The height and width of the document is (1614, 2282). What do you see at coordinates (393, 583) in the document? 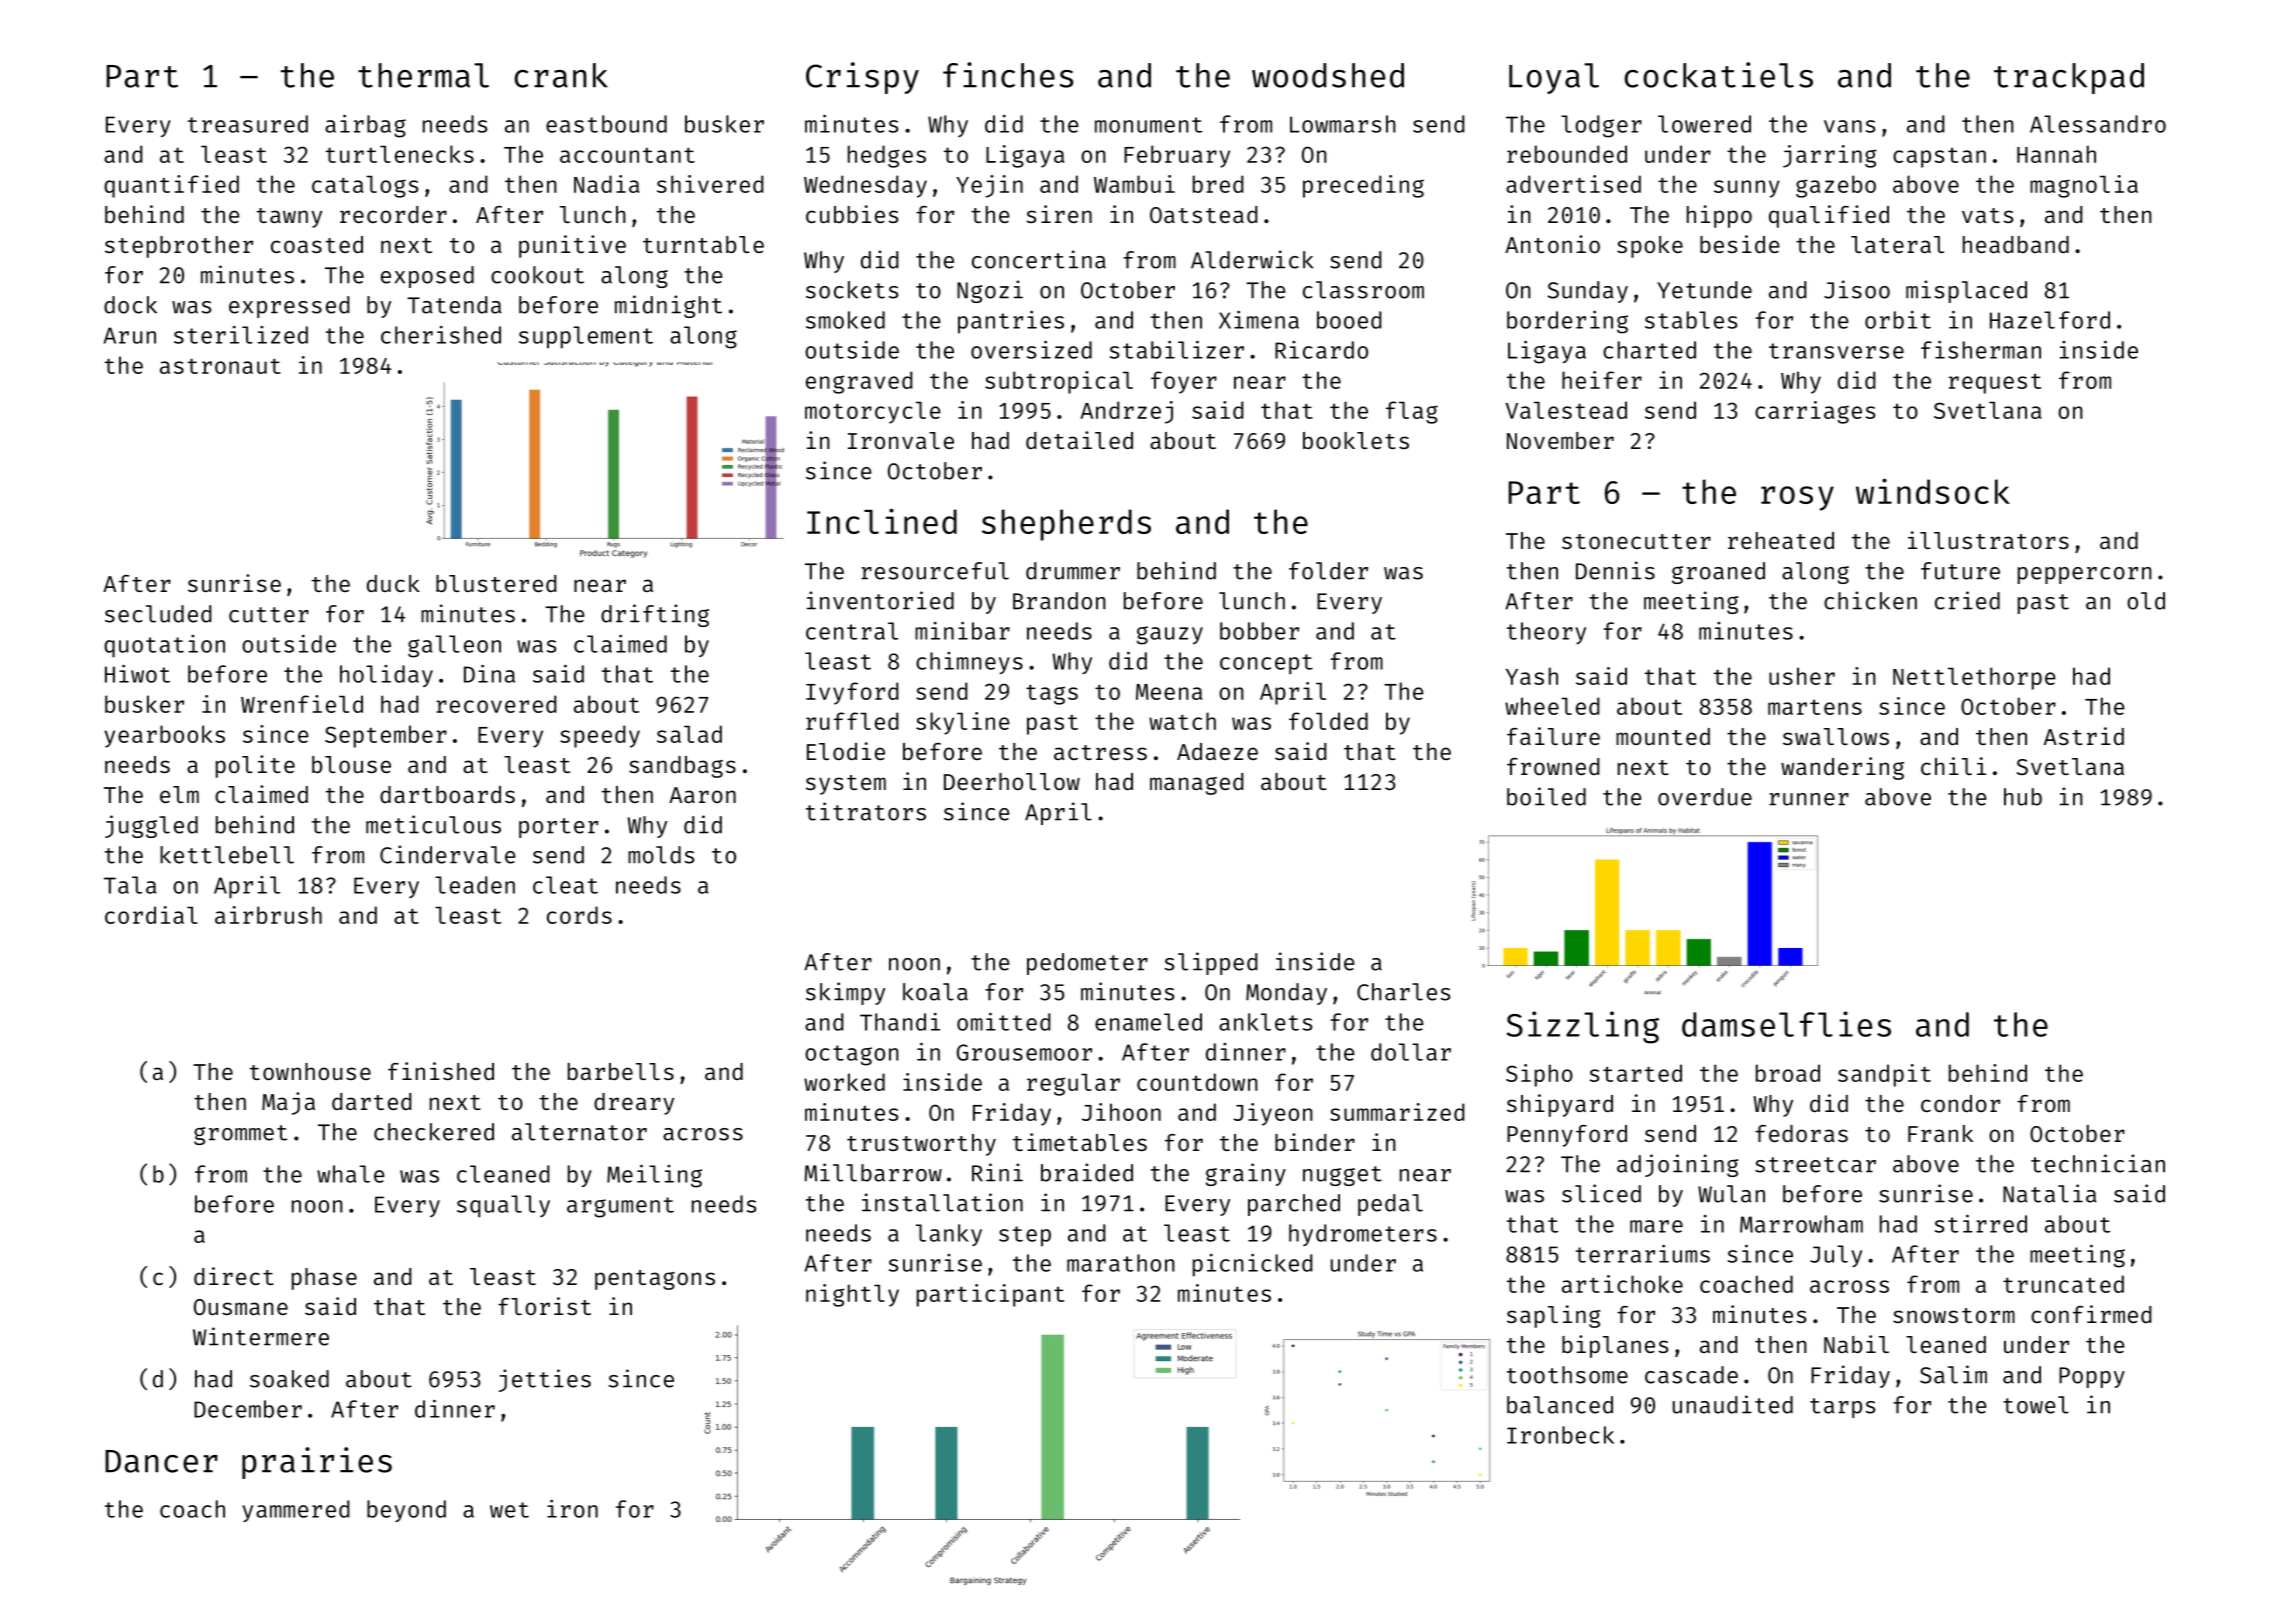
I see `duck` at bounding box center [393, 583].
